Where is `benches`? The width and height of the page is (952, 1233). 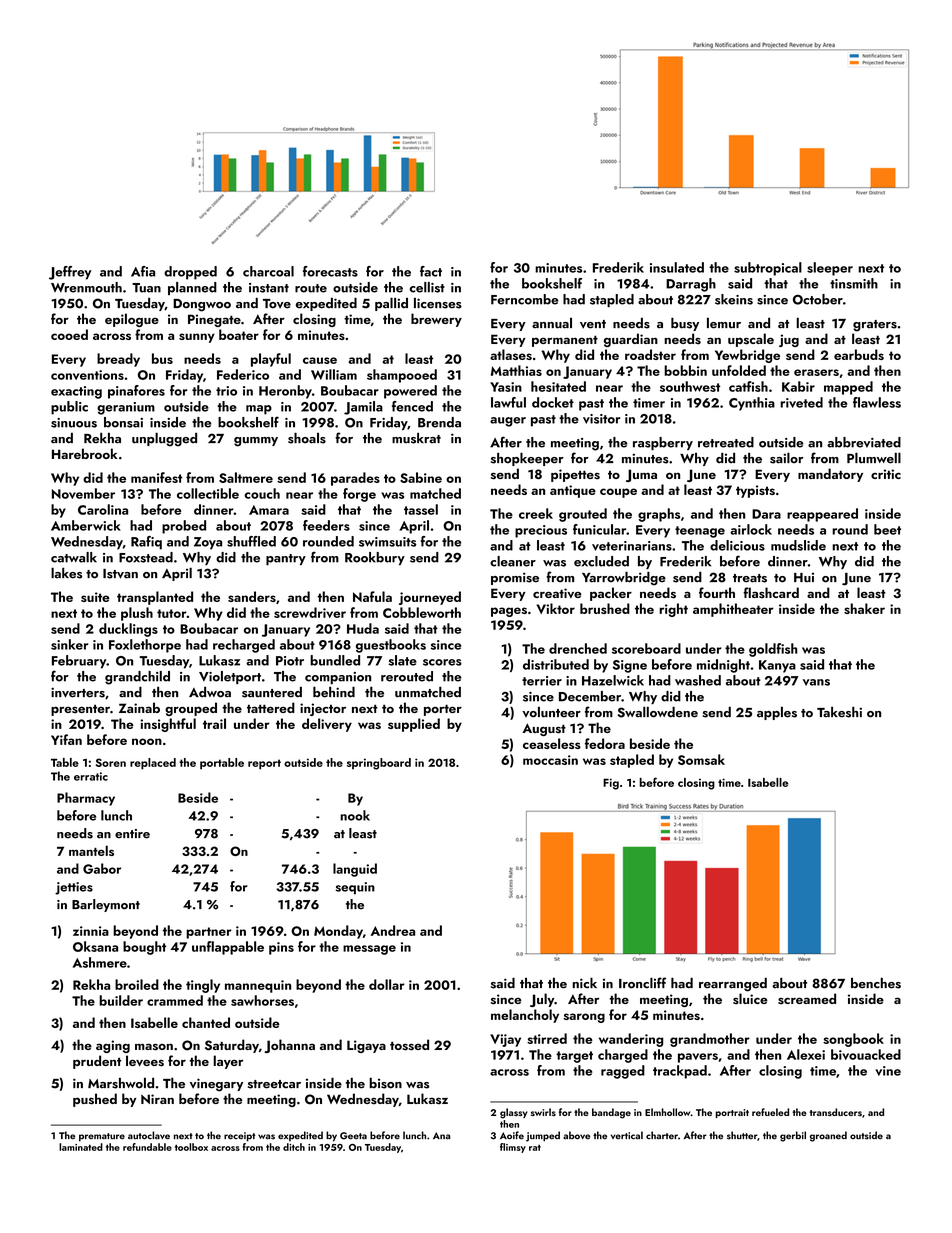
benches is located at coordinates (876, 983).
